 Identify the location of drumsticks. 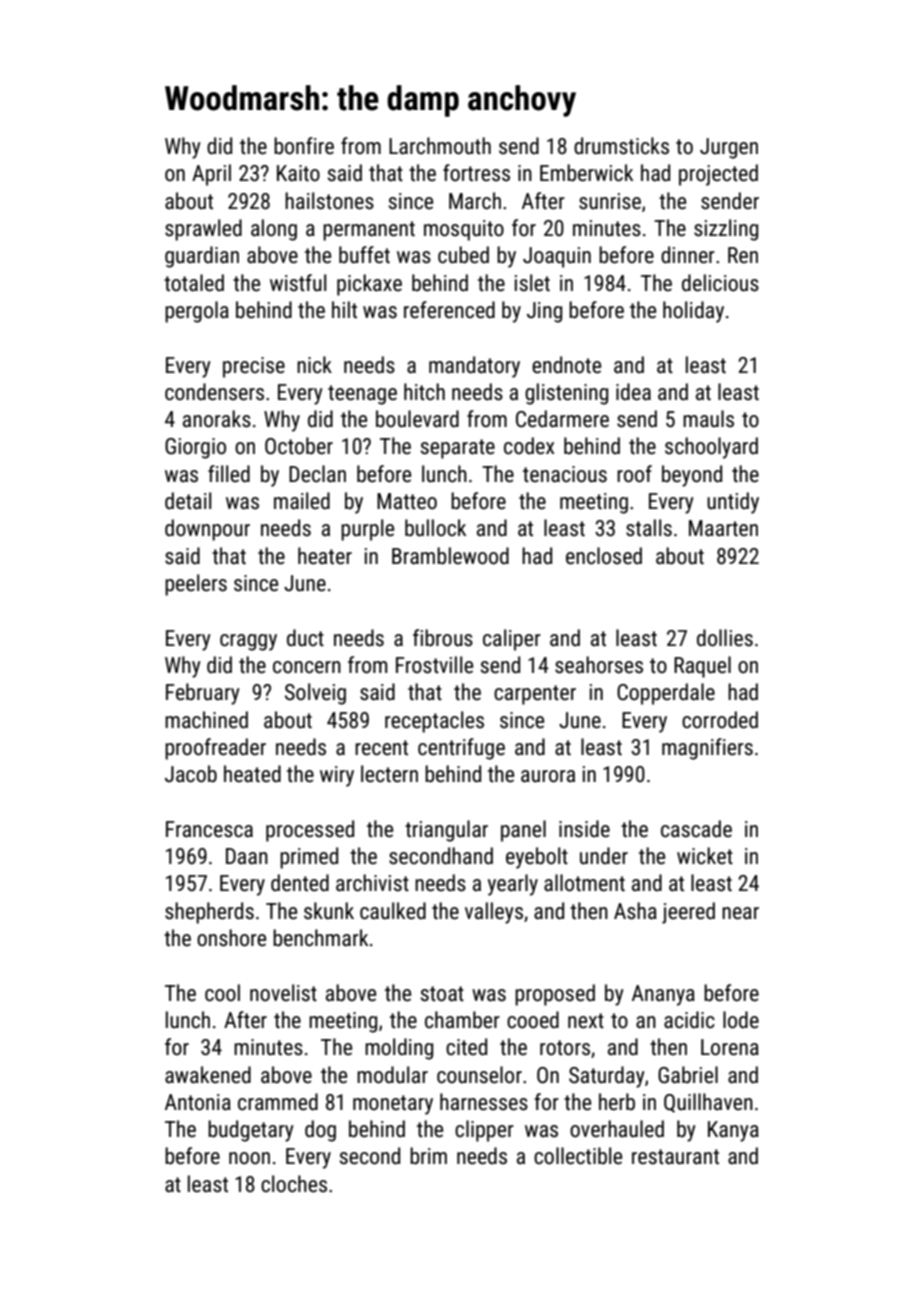
(621, 146).
